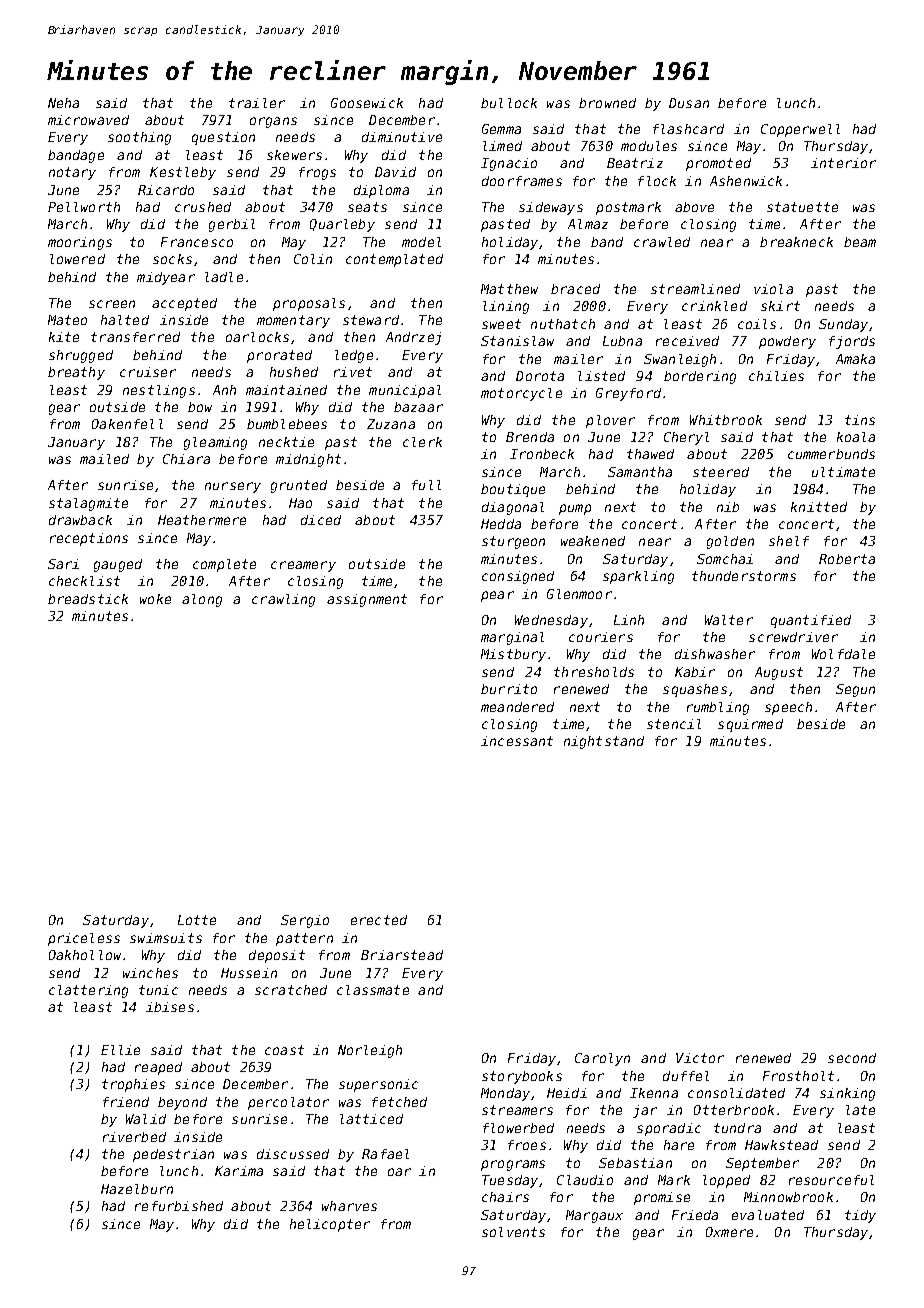 The image size is (924, 1308). Describe the element at coordinates (155, 599) in the document. I see `woke` at that location.
